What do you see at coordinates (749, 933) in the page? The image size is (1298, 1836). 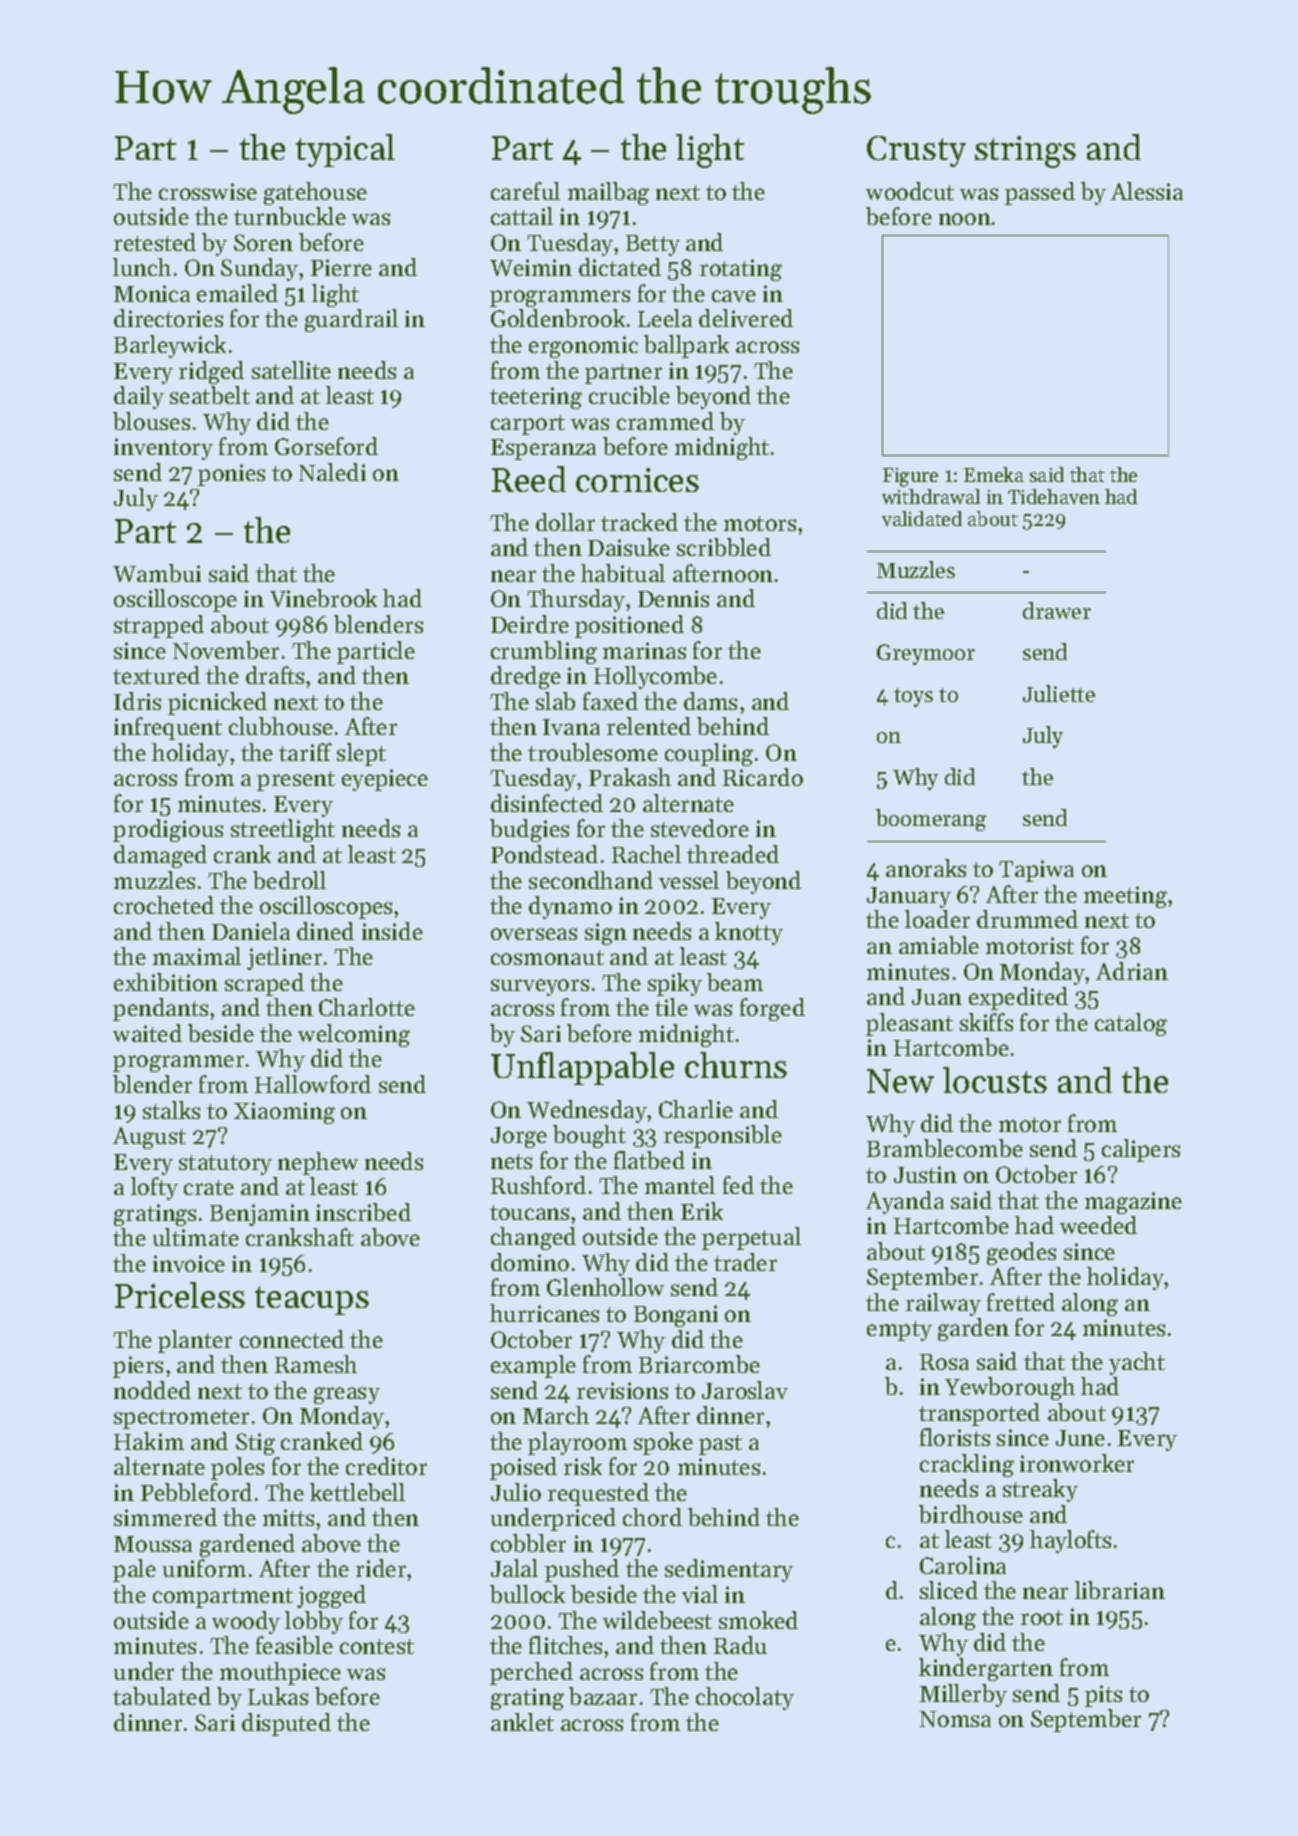 I see `knotty` at bounding box center [749, 933].
